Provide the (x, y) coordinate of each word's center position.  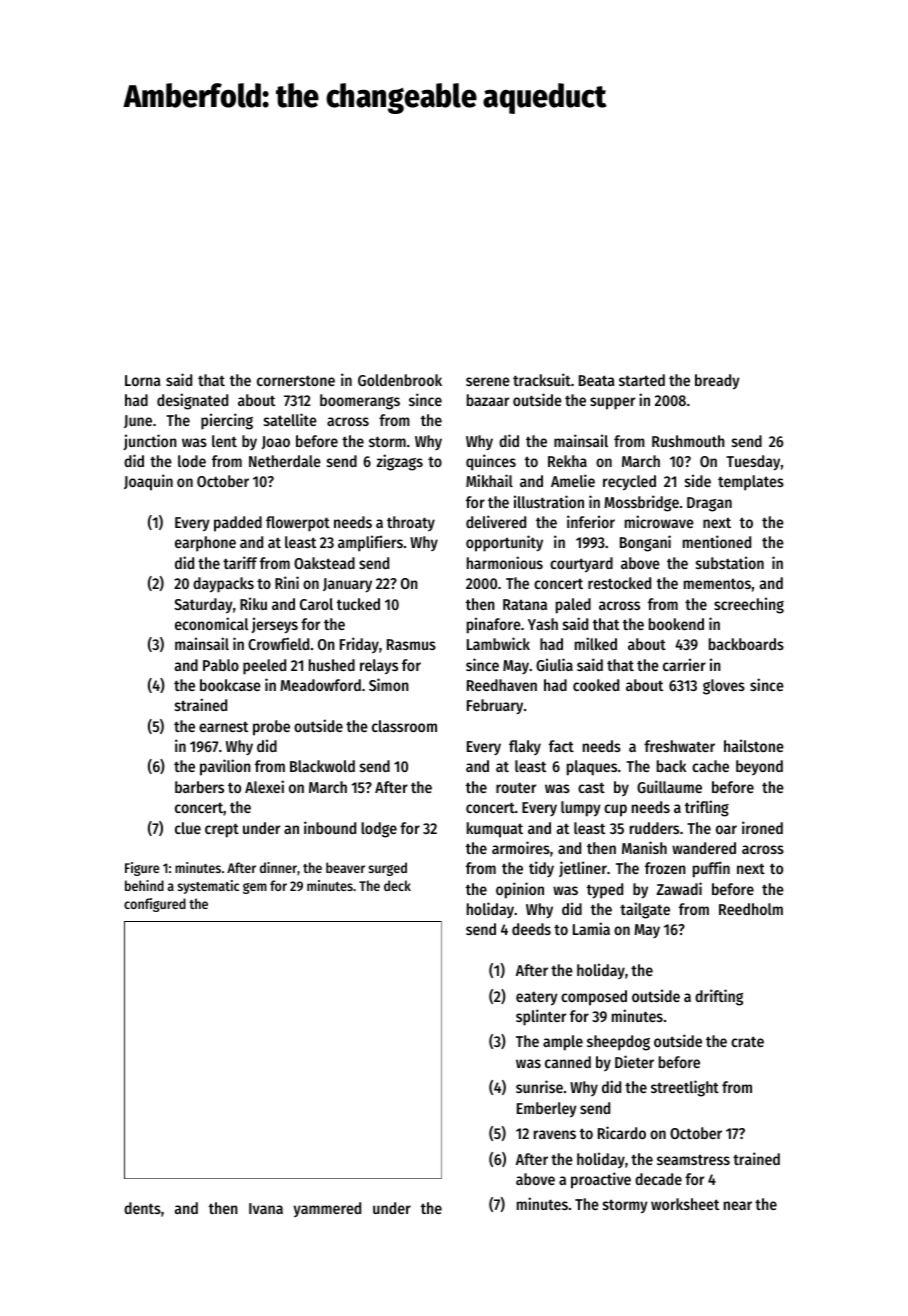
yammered (327, 1209)
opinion (520, 890)
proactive (601, 1180)
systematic (208, 887)
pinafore (494, 625)
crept (222, 830)
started (642, 380)
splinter (541, 1017)
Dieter (634, 1061)
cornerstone (296, 381)
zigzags (399, 462)
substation (730, 562)
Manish (644, 847)
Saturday (203, 606)
